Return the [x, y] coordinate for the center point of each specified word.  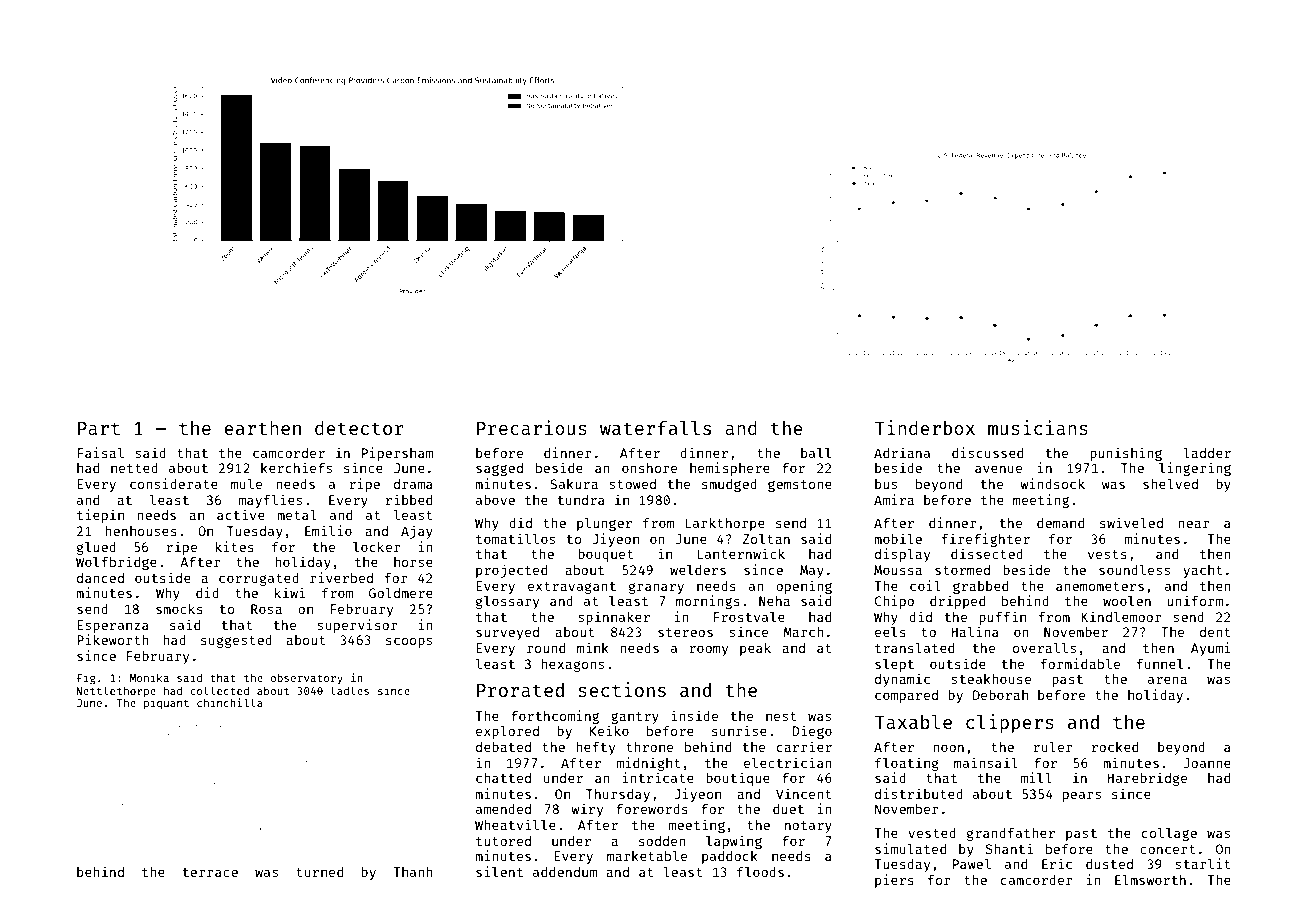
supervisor [357, 626]
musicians [1038, 427]
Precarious [532, 427]
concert [1168, 849]
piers [894, 881]
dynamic [902, 680]
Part [99, 428]
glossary [507, 602]
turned [319, 872]
